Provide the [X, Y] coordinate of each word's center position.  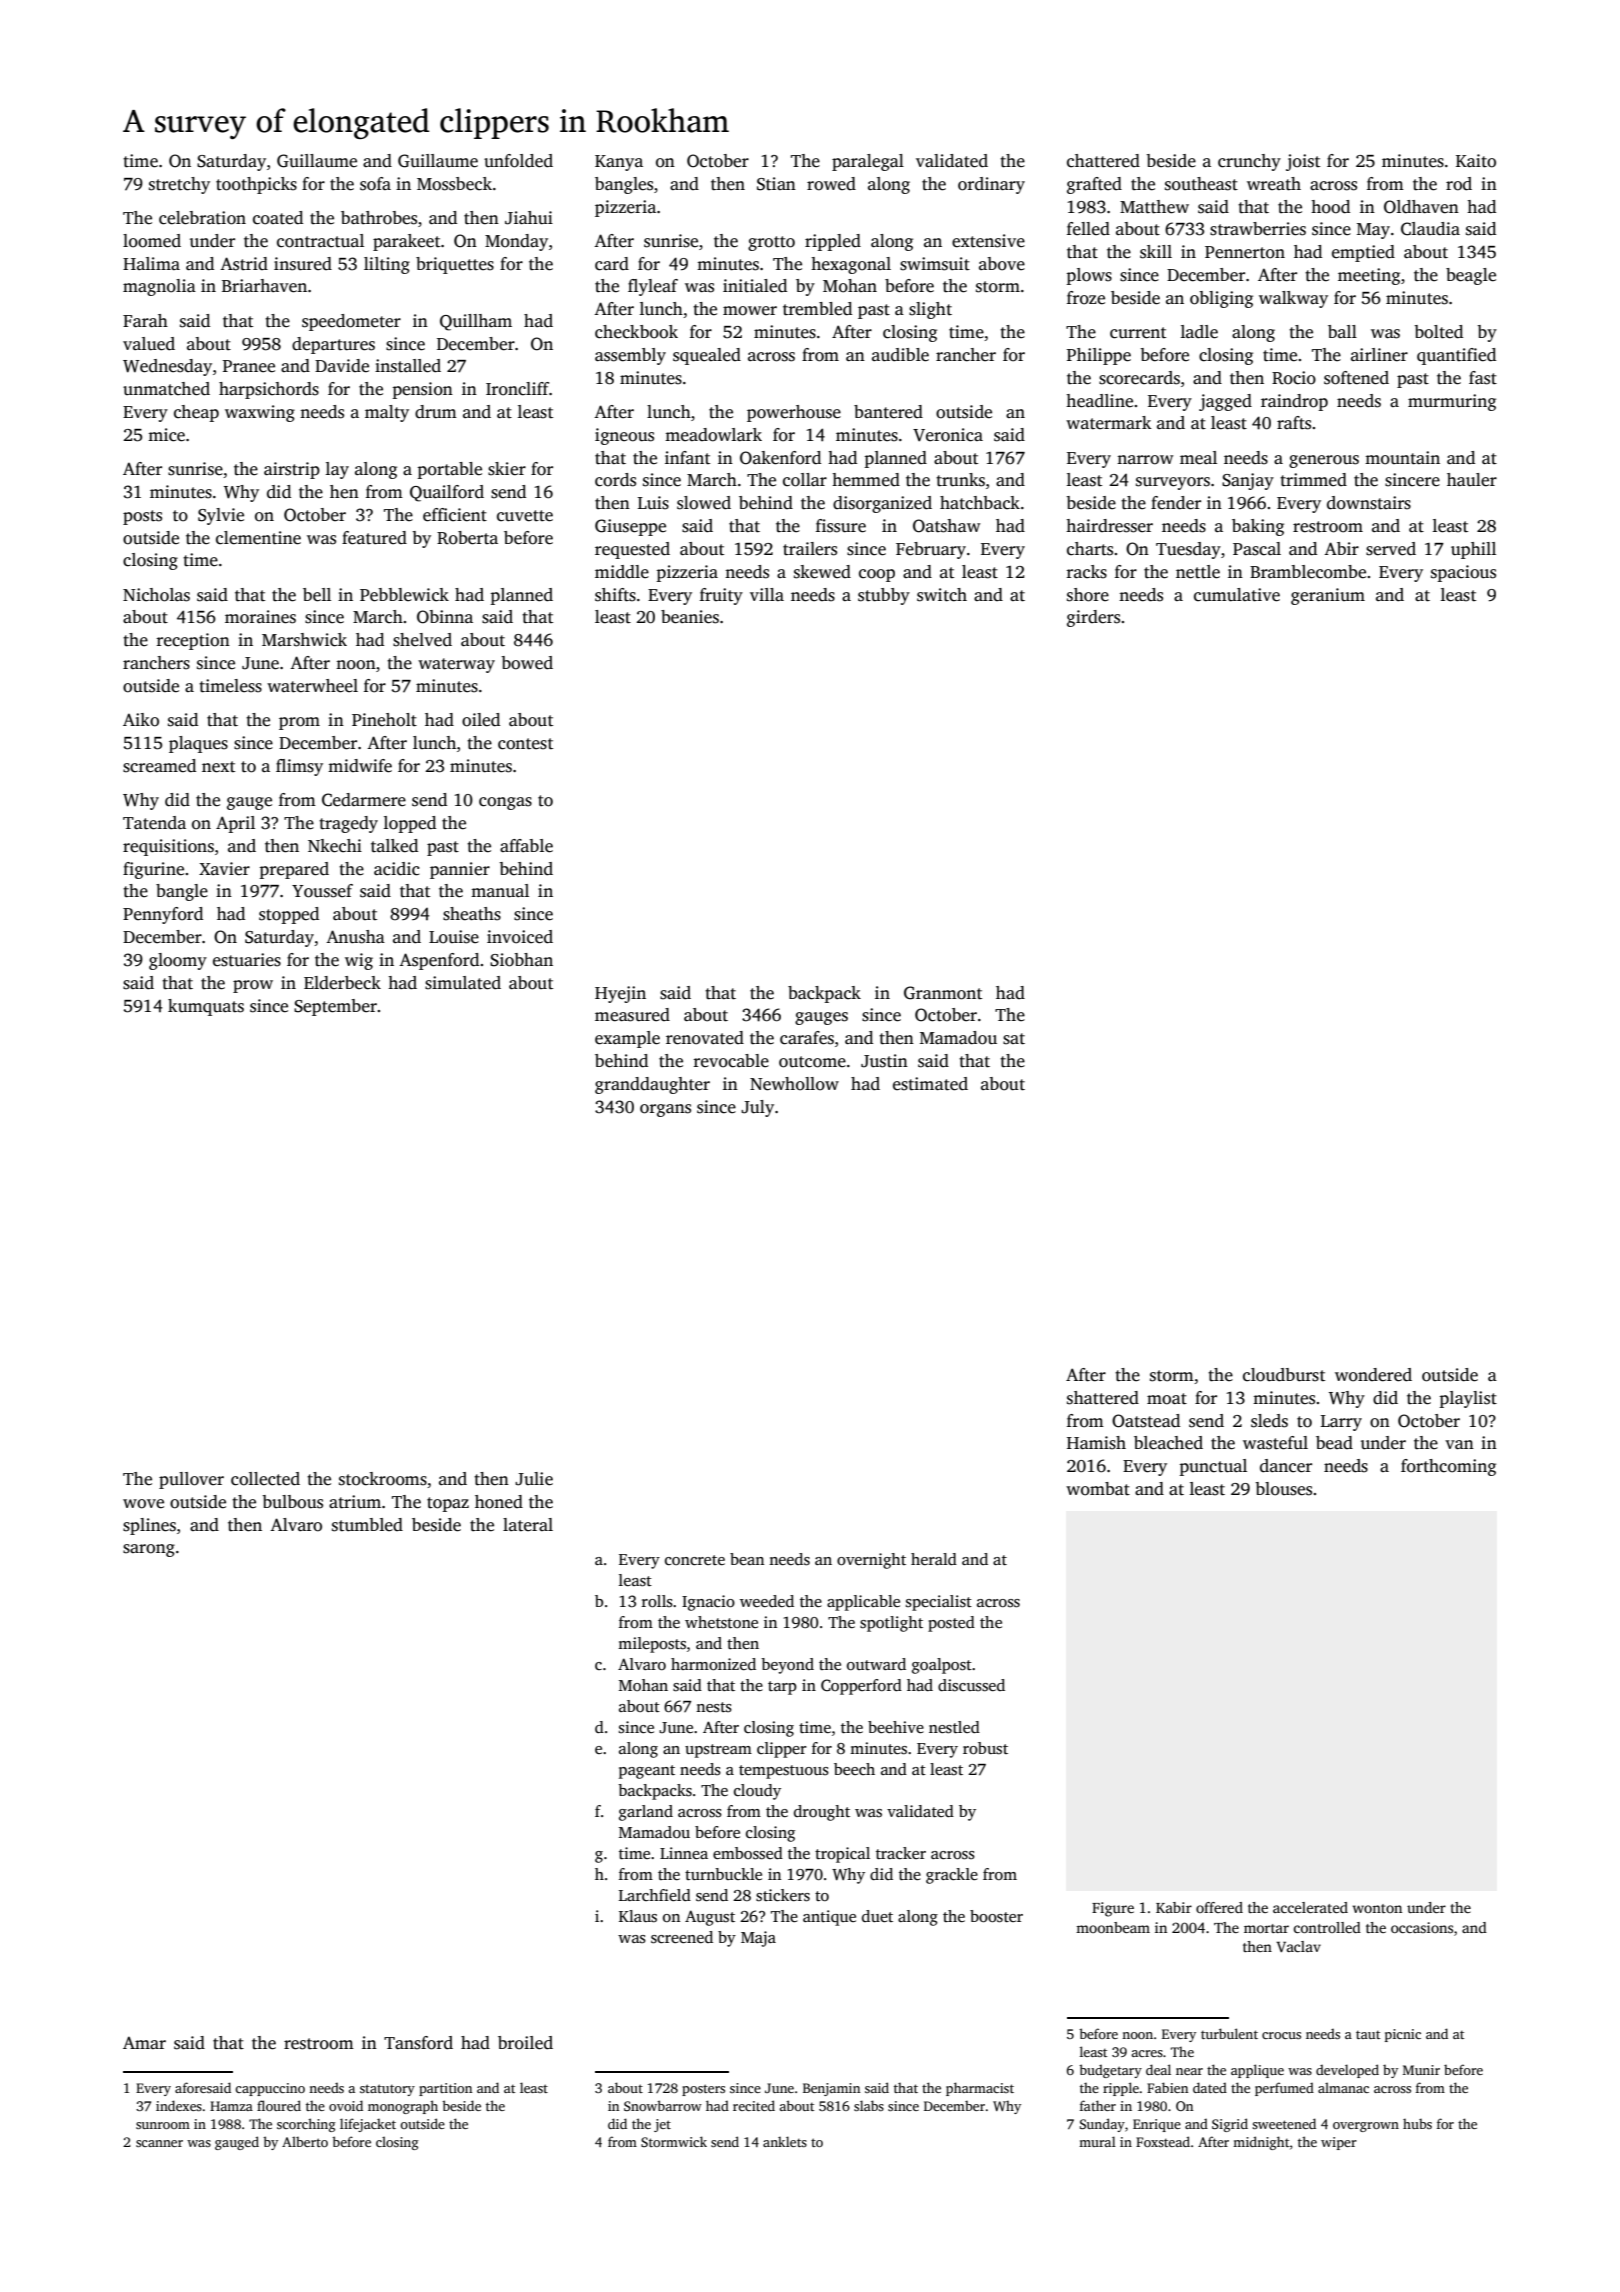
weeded [767, 1601]
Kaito [1476, 161]
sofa [375, 184]
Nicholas [156, 595]
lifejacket [368, 2125]
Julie [534, 1479]
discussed [971, 1685]
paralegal [868, 162]
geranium [1328, 596]
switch [942, 595]
